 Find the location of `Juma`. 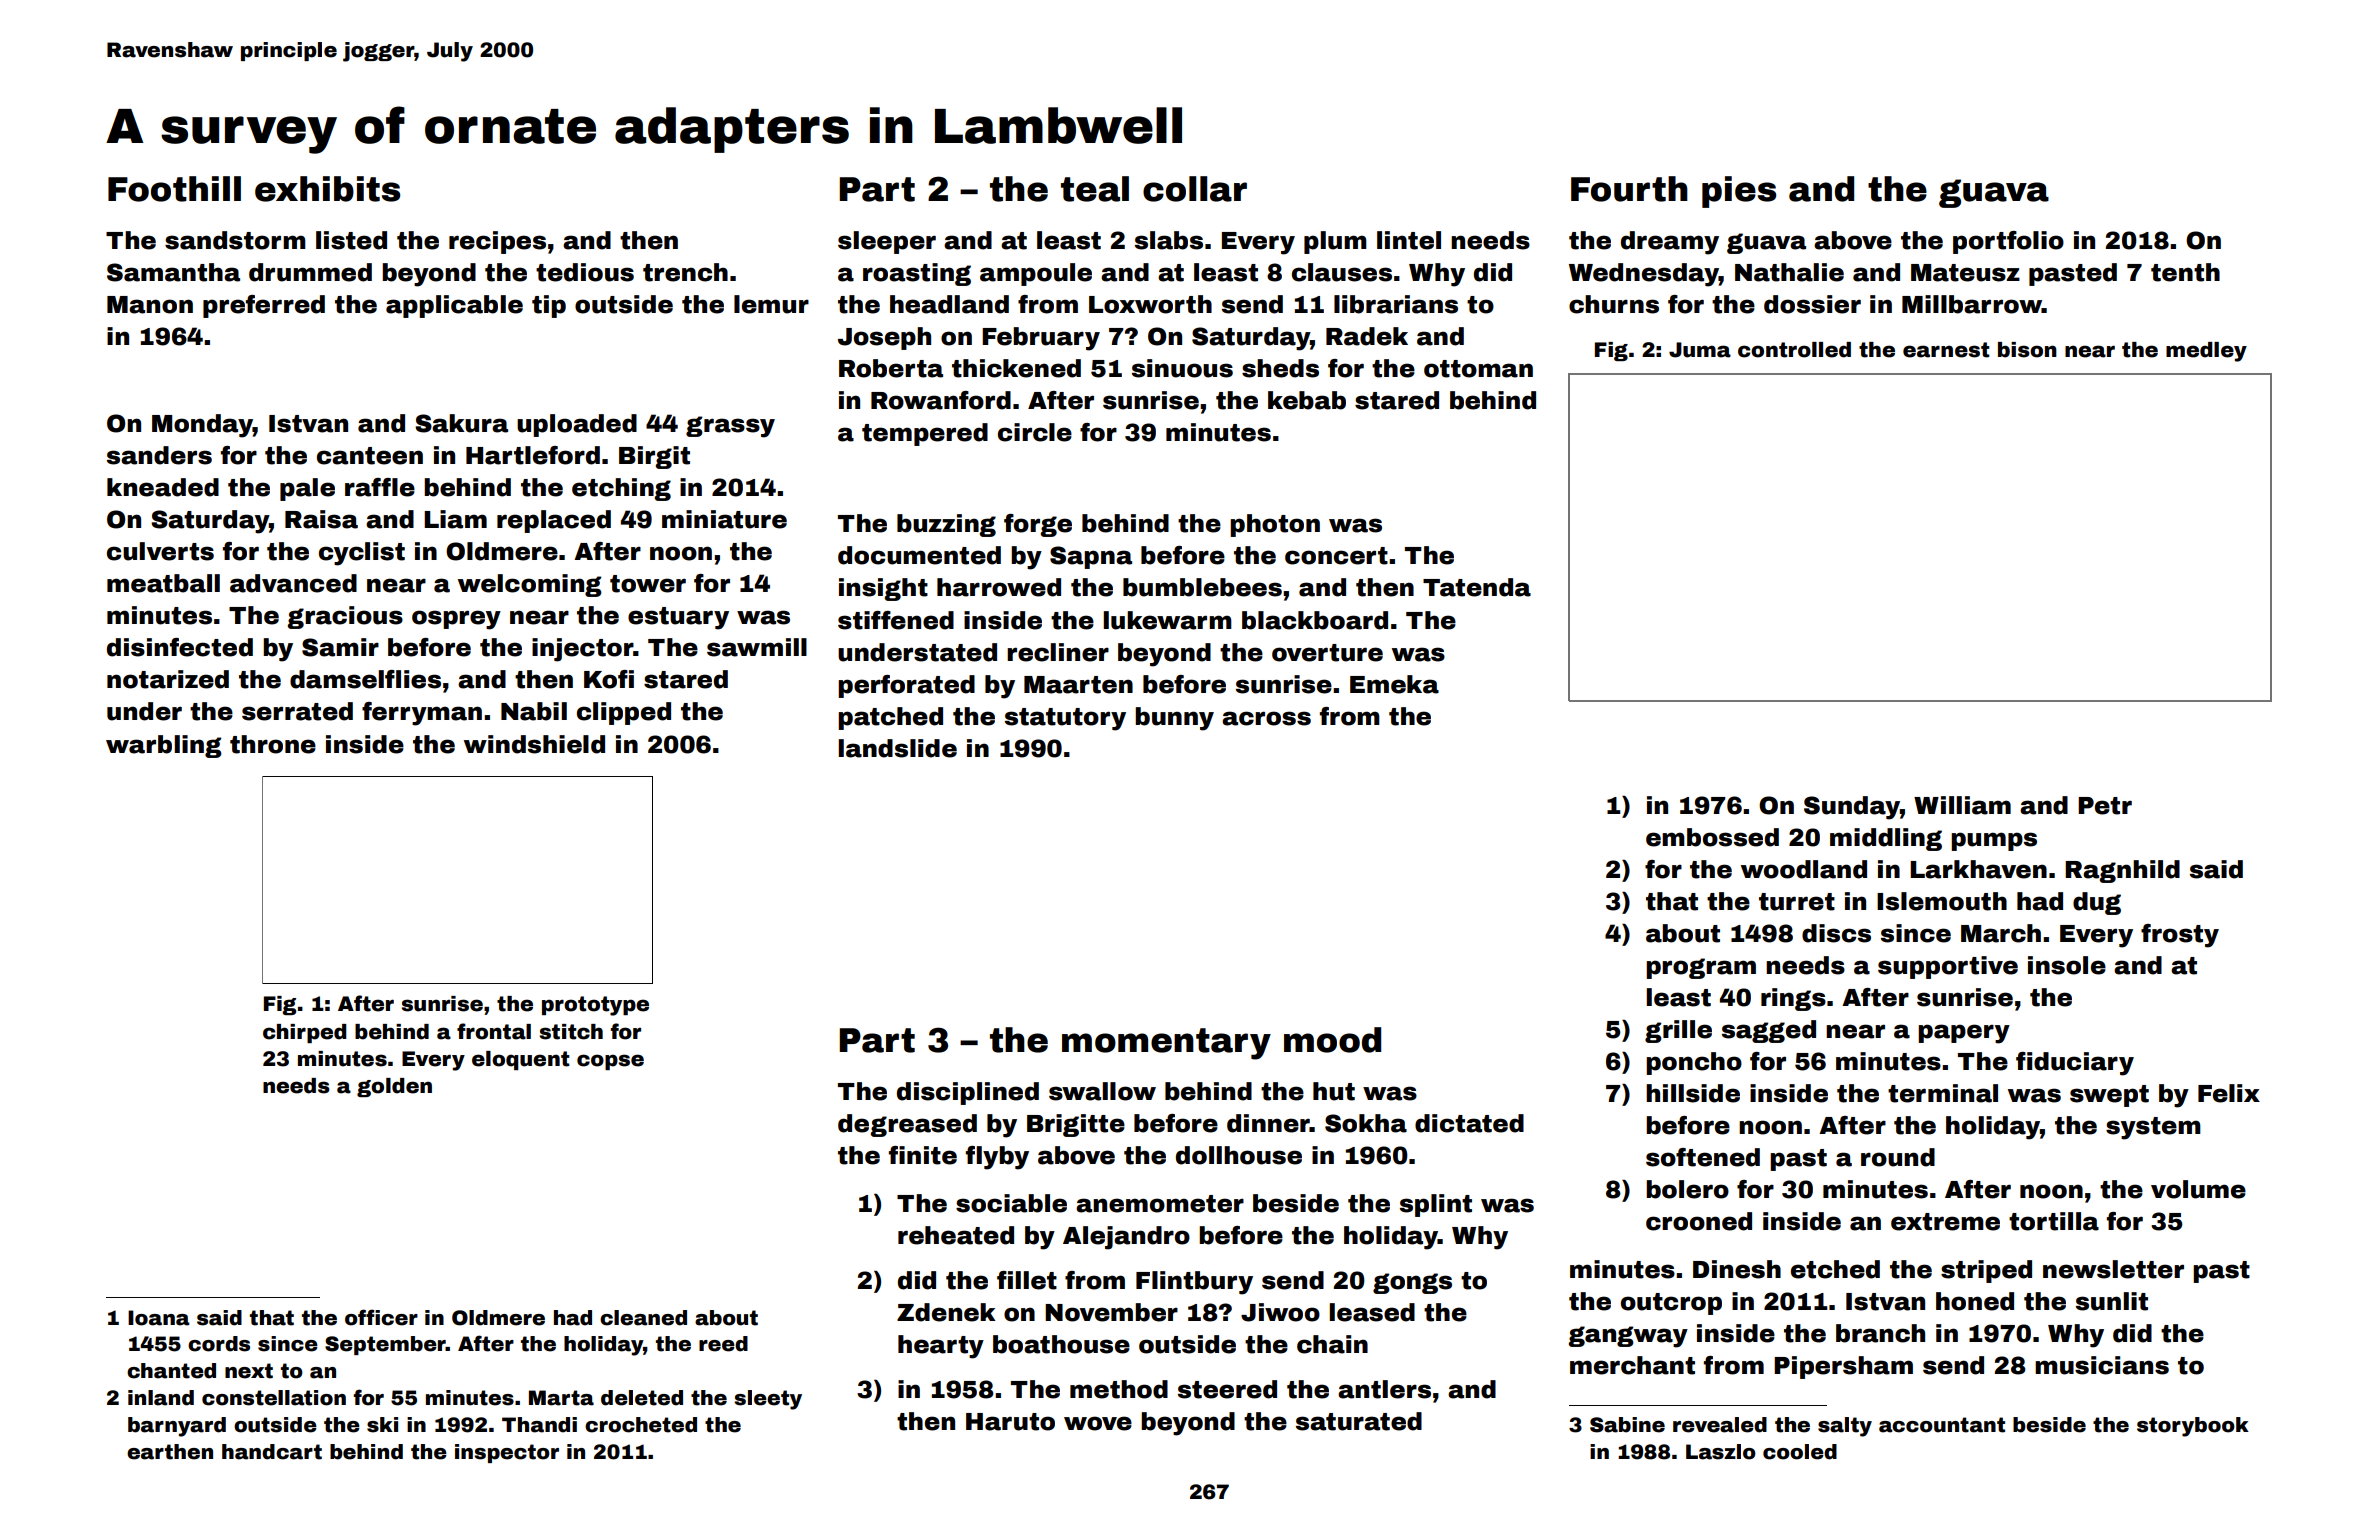

Juma is located at coordinates (1700, 350).
